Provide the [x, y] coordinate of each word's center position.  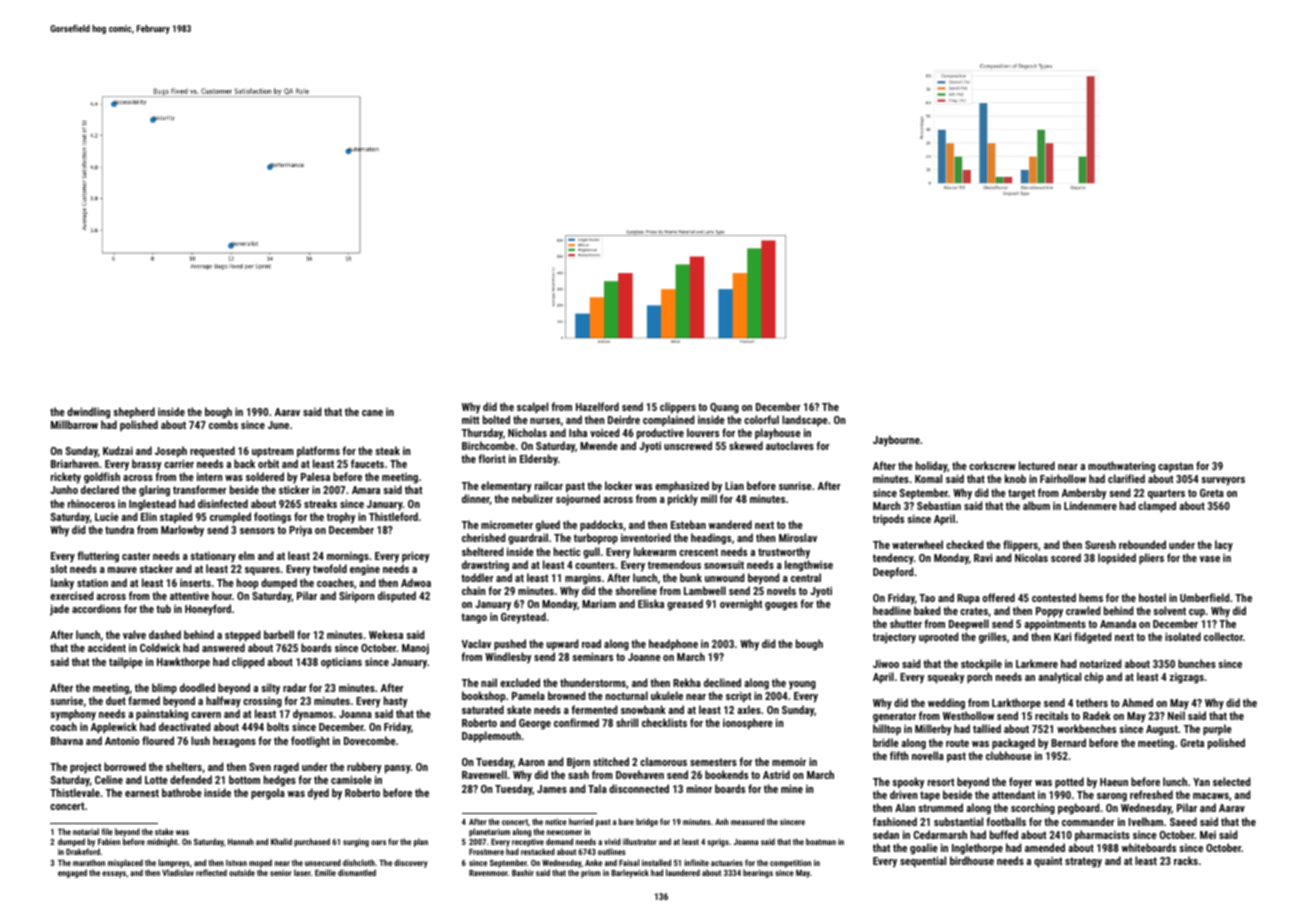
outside [242, 872]
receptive [528, 843]
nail [489, 682]
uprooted [938, 638]
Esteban [688, 524]
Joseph [171, 452]
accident [107, 647]
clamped [1157, 507]
